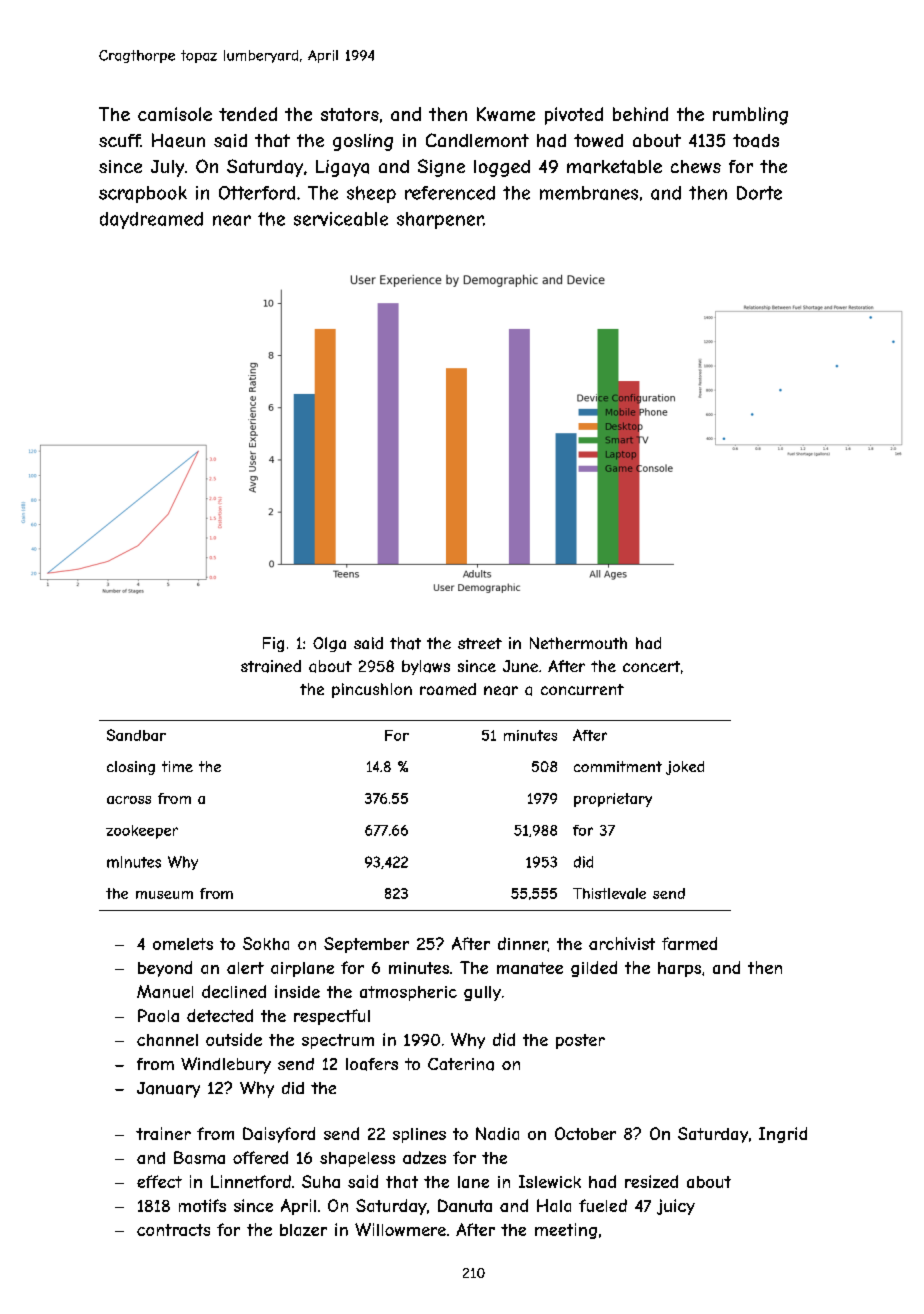 This page has height=1314, width=924. I want to click on Signe, so click(441, 168).
